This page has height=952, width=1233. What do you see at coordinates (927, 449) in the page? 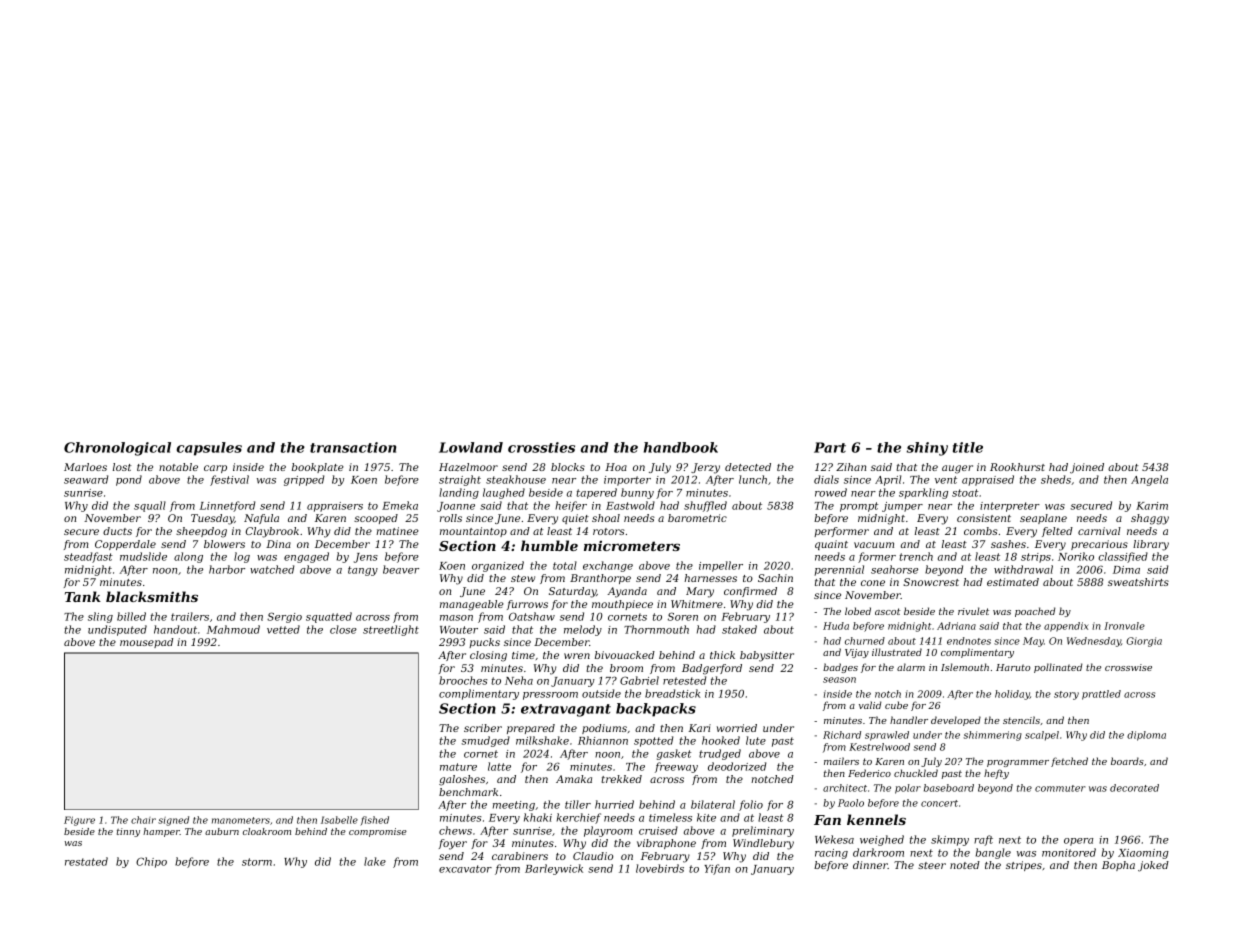
I see `shiny` at bounding box center [927, 449].
